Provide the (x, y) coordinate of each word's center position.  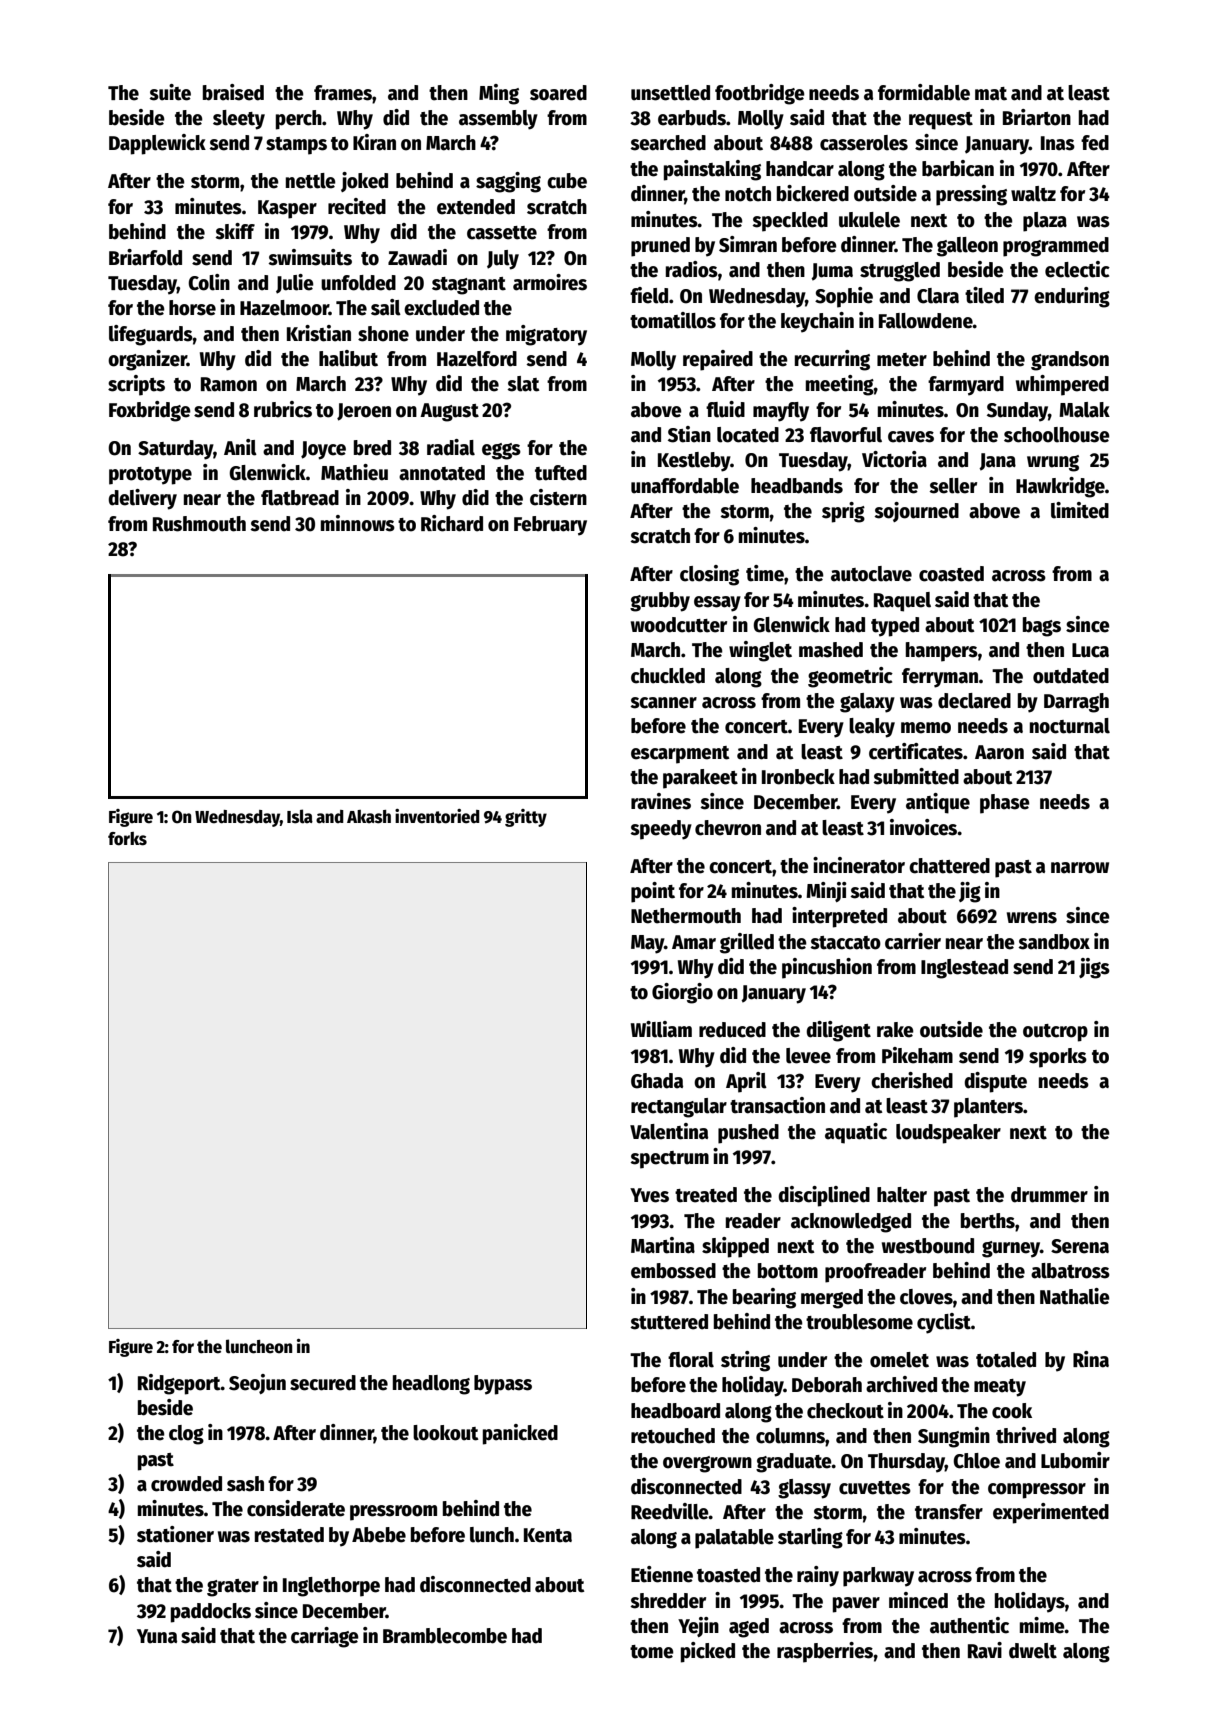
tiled (984, 295)
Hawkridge (1060, 487)
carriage (325, 1637)
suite (170, 92)
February (550, 526)
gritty (526, 818)
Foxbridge (150, 411)
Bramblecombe (445, 1636)
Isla (300, 816)
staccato (845, 943)
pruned (660, 247)
